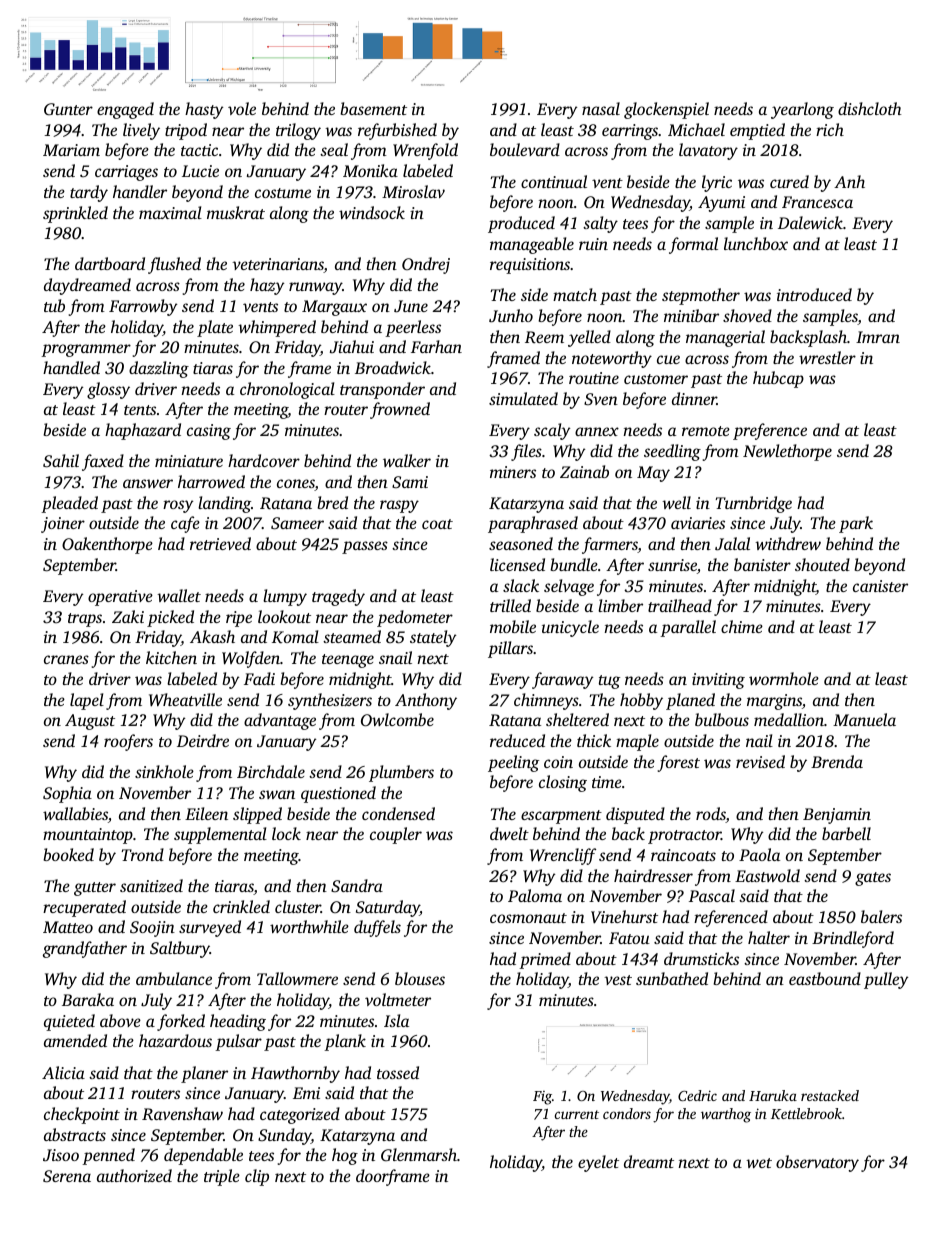 The width and height of the page is (952, 1233). What do you see at coordinates (726, 1115) in the page?
I see `warthog` at bounding box center [726, 1115].
